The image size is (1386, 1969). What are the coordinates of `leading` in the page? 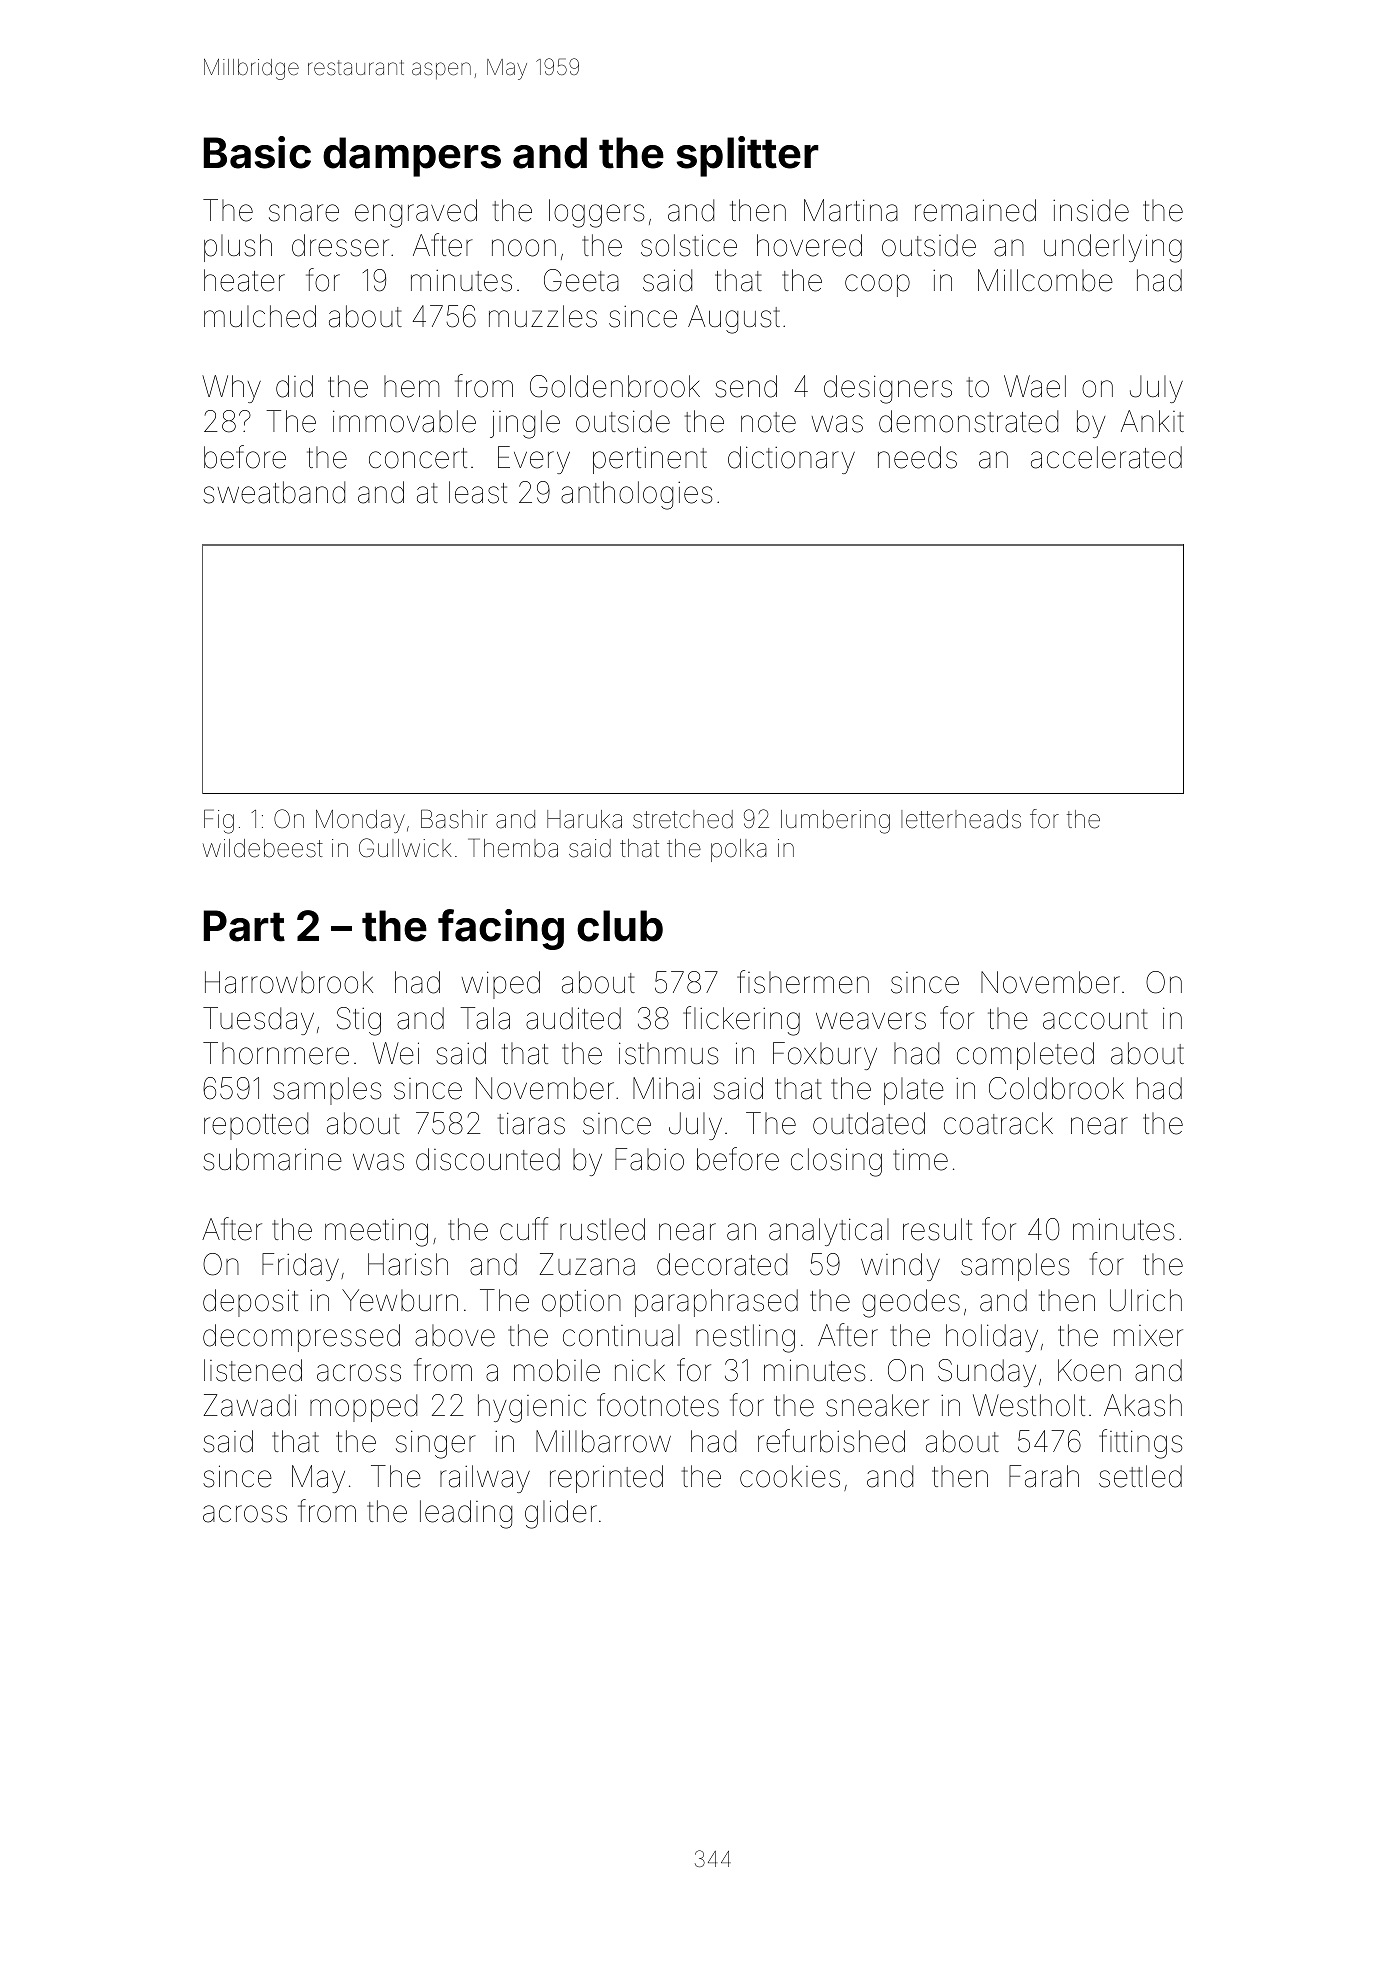 It's located at (466, 1514).
